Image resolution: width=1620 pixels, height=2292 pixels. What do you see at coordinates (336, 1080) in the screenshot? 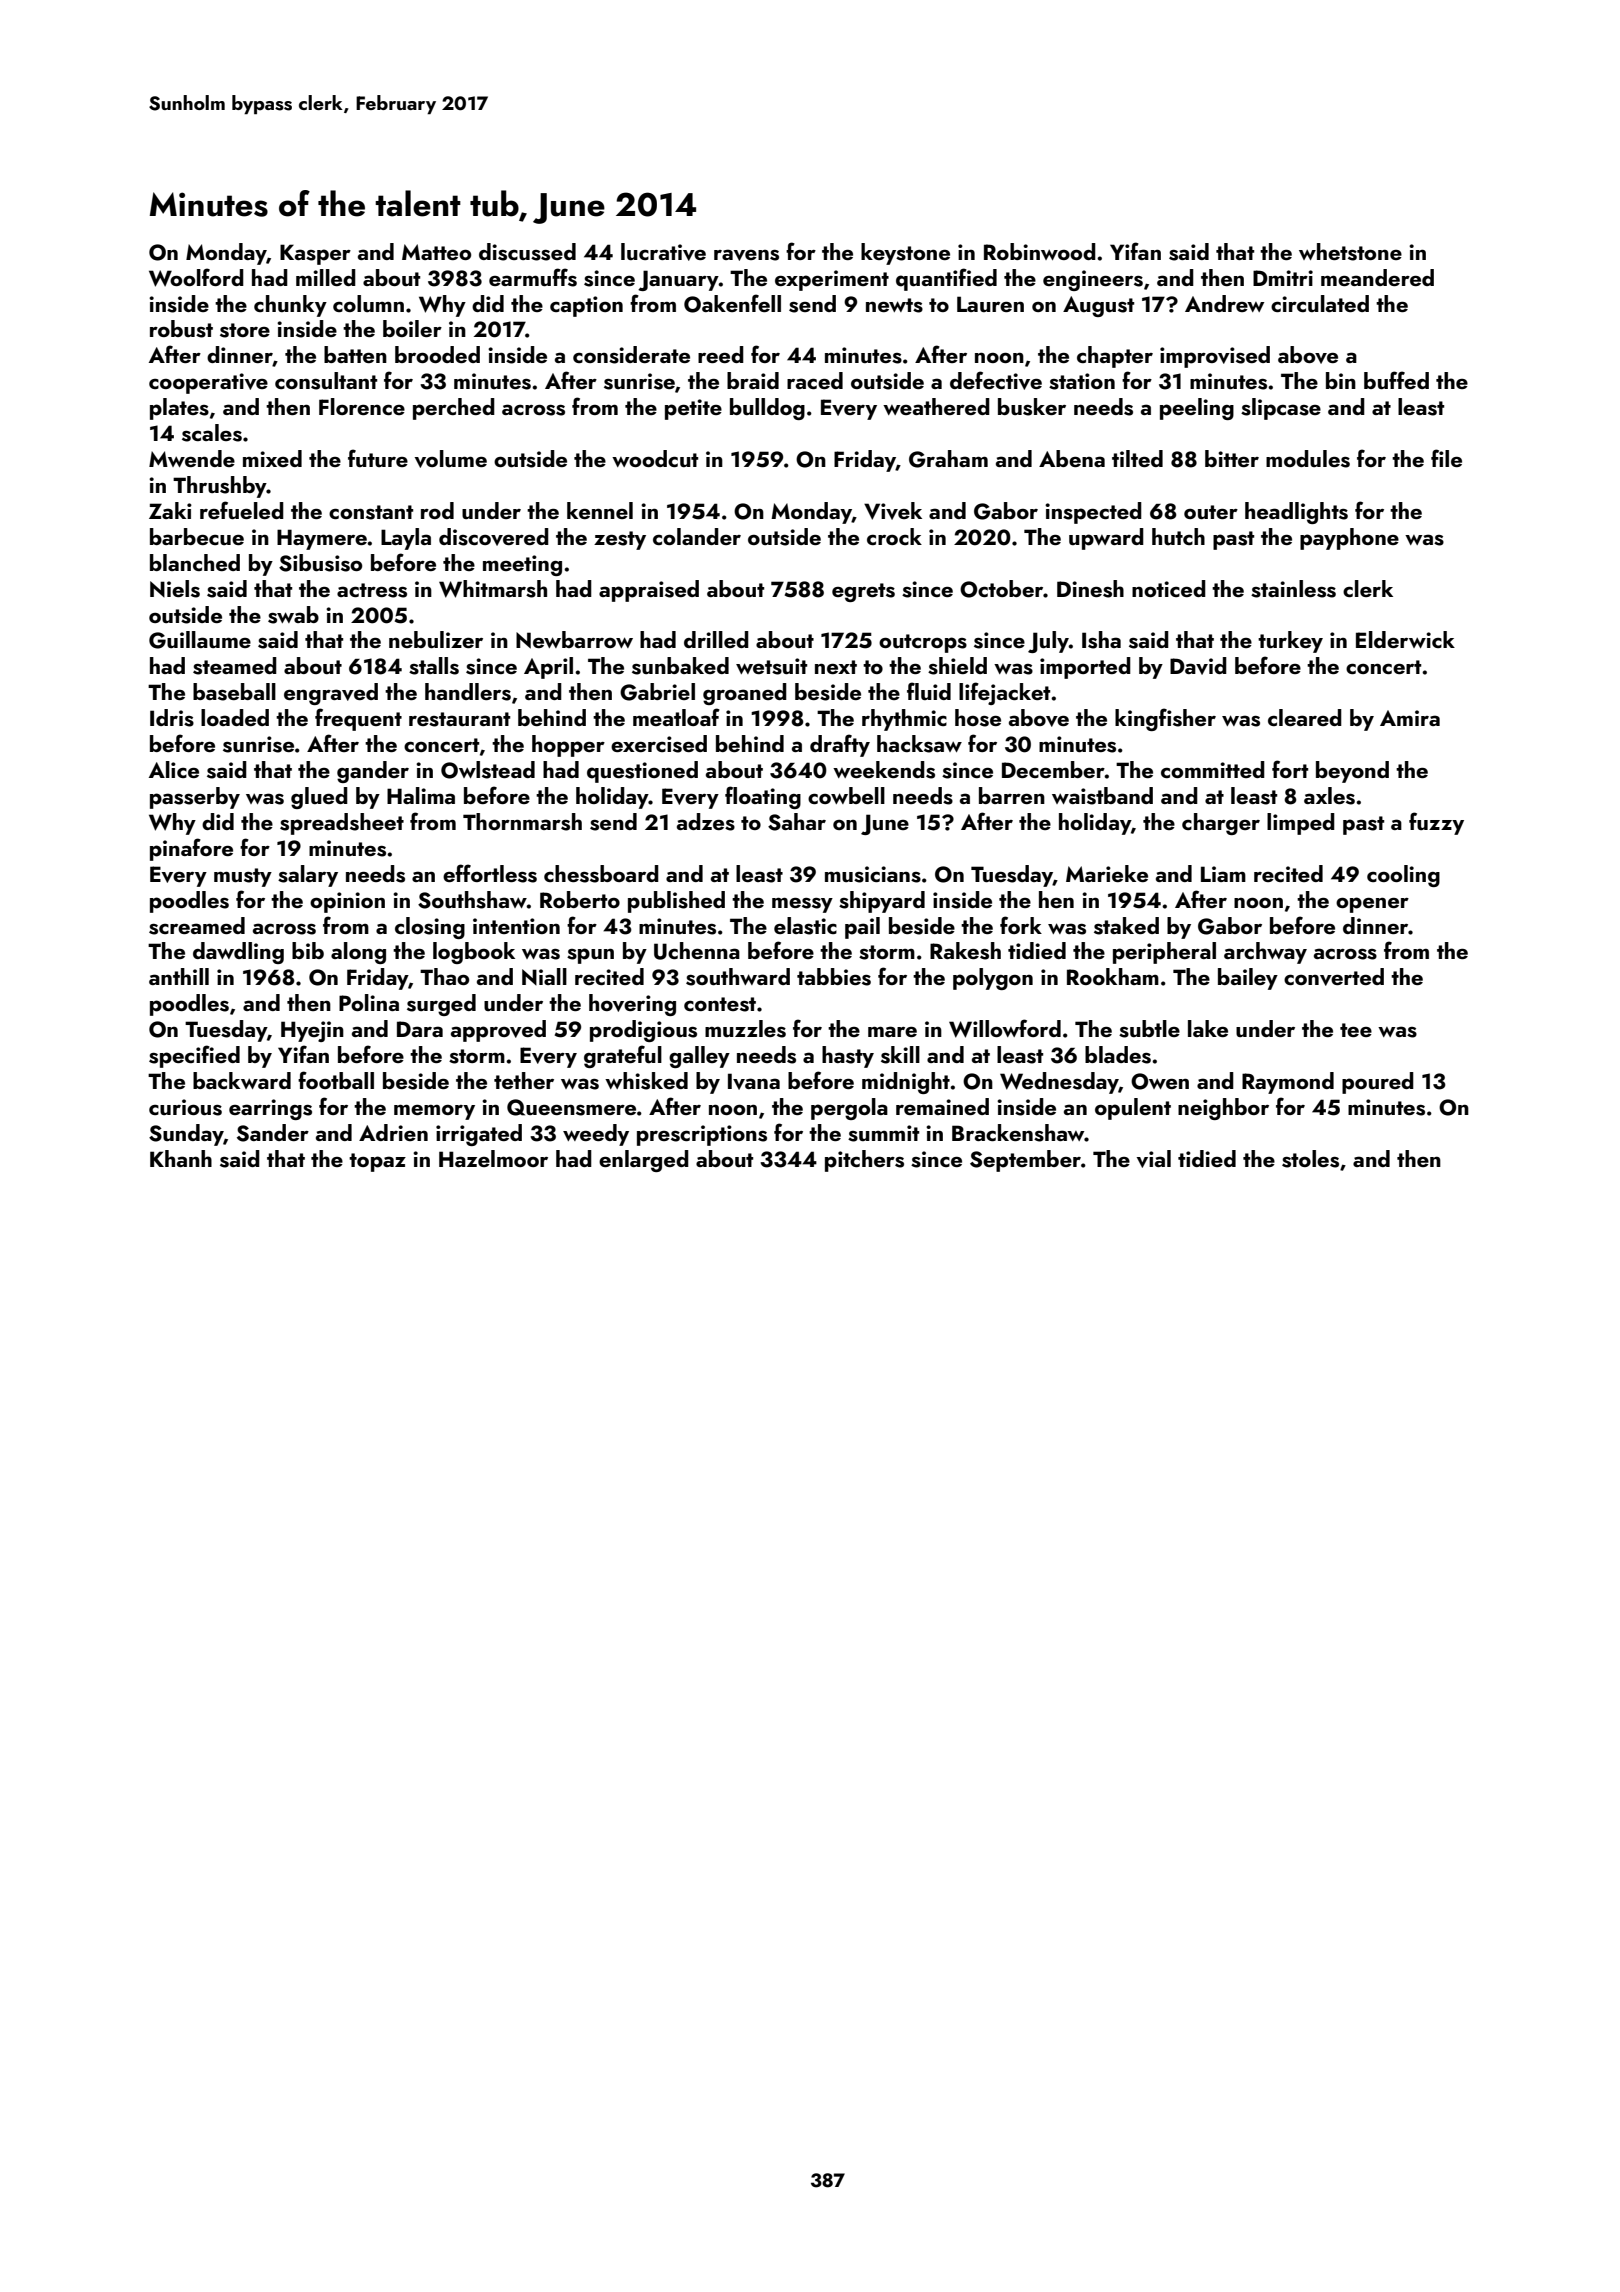
I see `football` at bounding box center [336, 1080].
